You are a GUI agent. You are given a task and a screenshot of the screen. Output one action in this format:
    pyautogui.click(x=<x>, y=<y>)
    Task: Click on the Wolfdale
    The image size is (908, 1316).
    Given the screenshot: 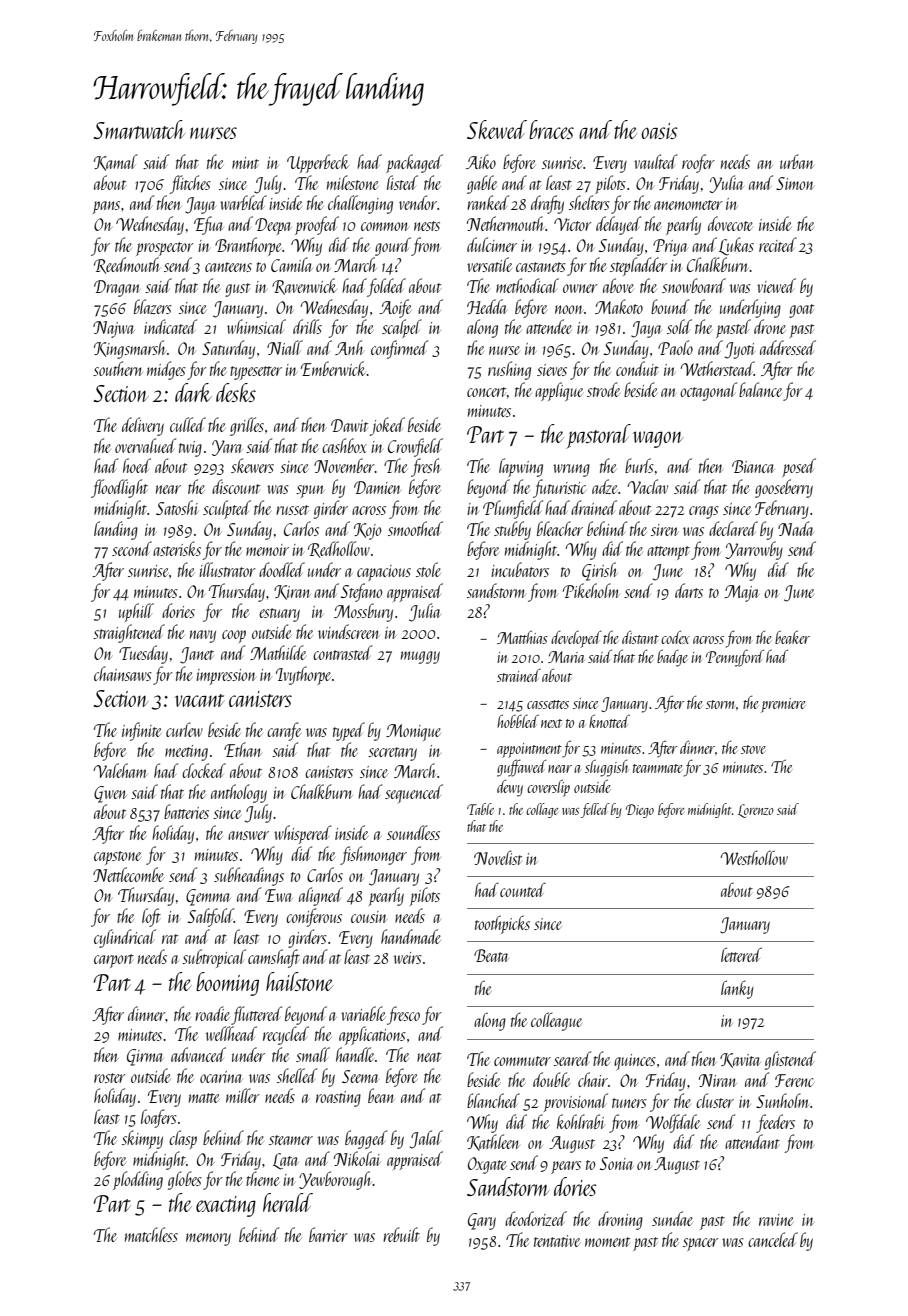 What is the action you would take?
    pyautogui.click(x=673, y=1123)
